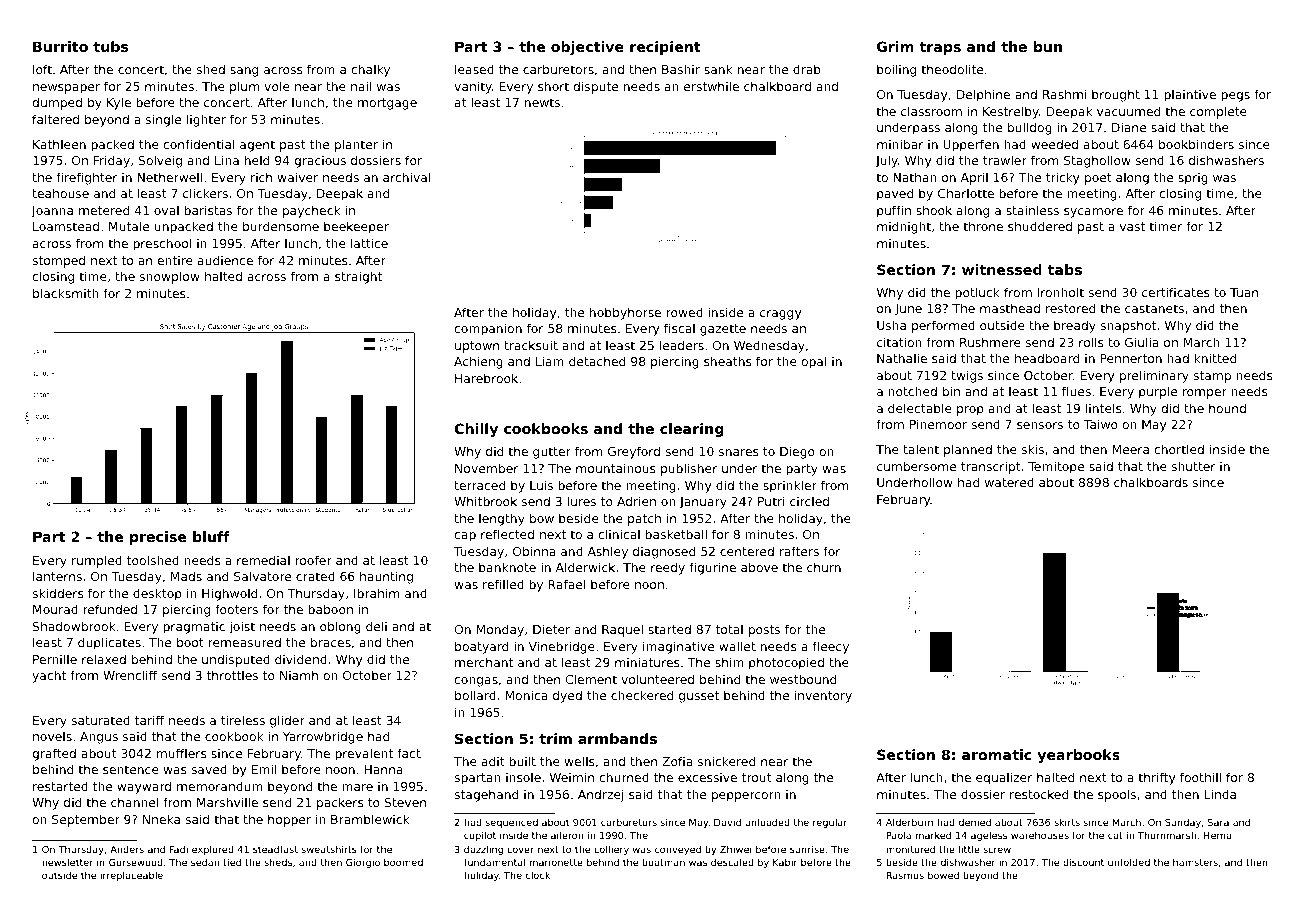 This screenshot has height=924, width=1308. What do you see at coordinates (1032, 449) in the screenshot?
I see `skis` at bounding box center [1032, 449].
